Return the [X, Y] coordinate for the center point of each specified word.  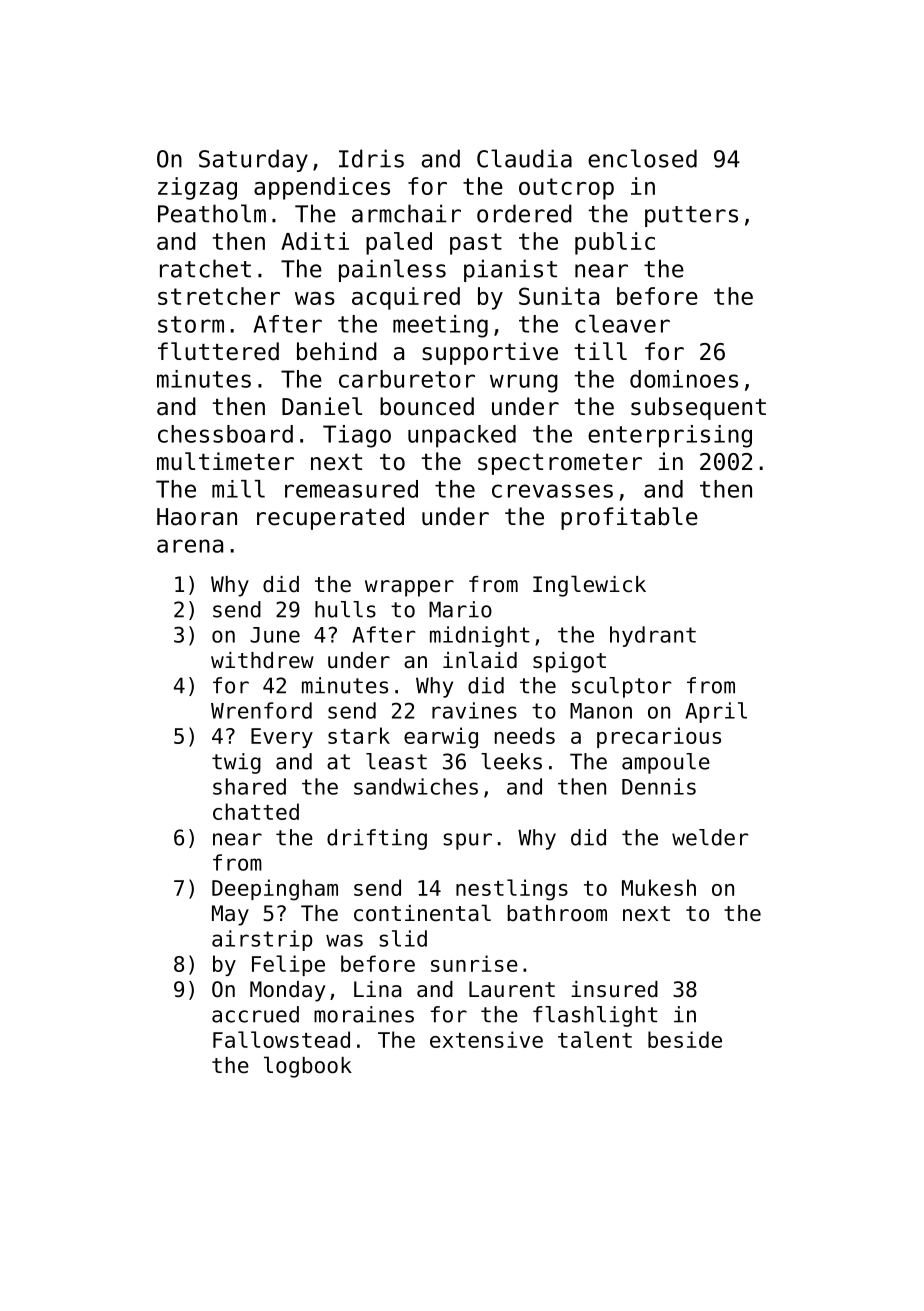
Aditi [315, 241]
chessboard [225, 434]
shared [249, 786]
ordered [524, 213]
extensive [486, 1039]
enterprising [670, 436]
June [275, 635]
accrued [255, 1014]
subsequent [698, 408]
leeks [511, 761]
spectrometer [560, 464]
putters [691, 216]
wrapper [409, 588]
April [716, 712]
